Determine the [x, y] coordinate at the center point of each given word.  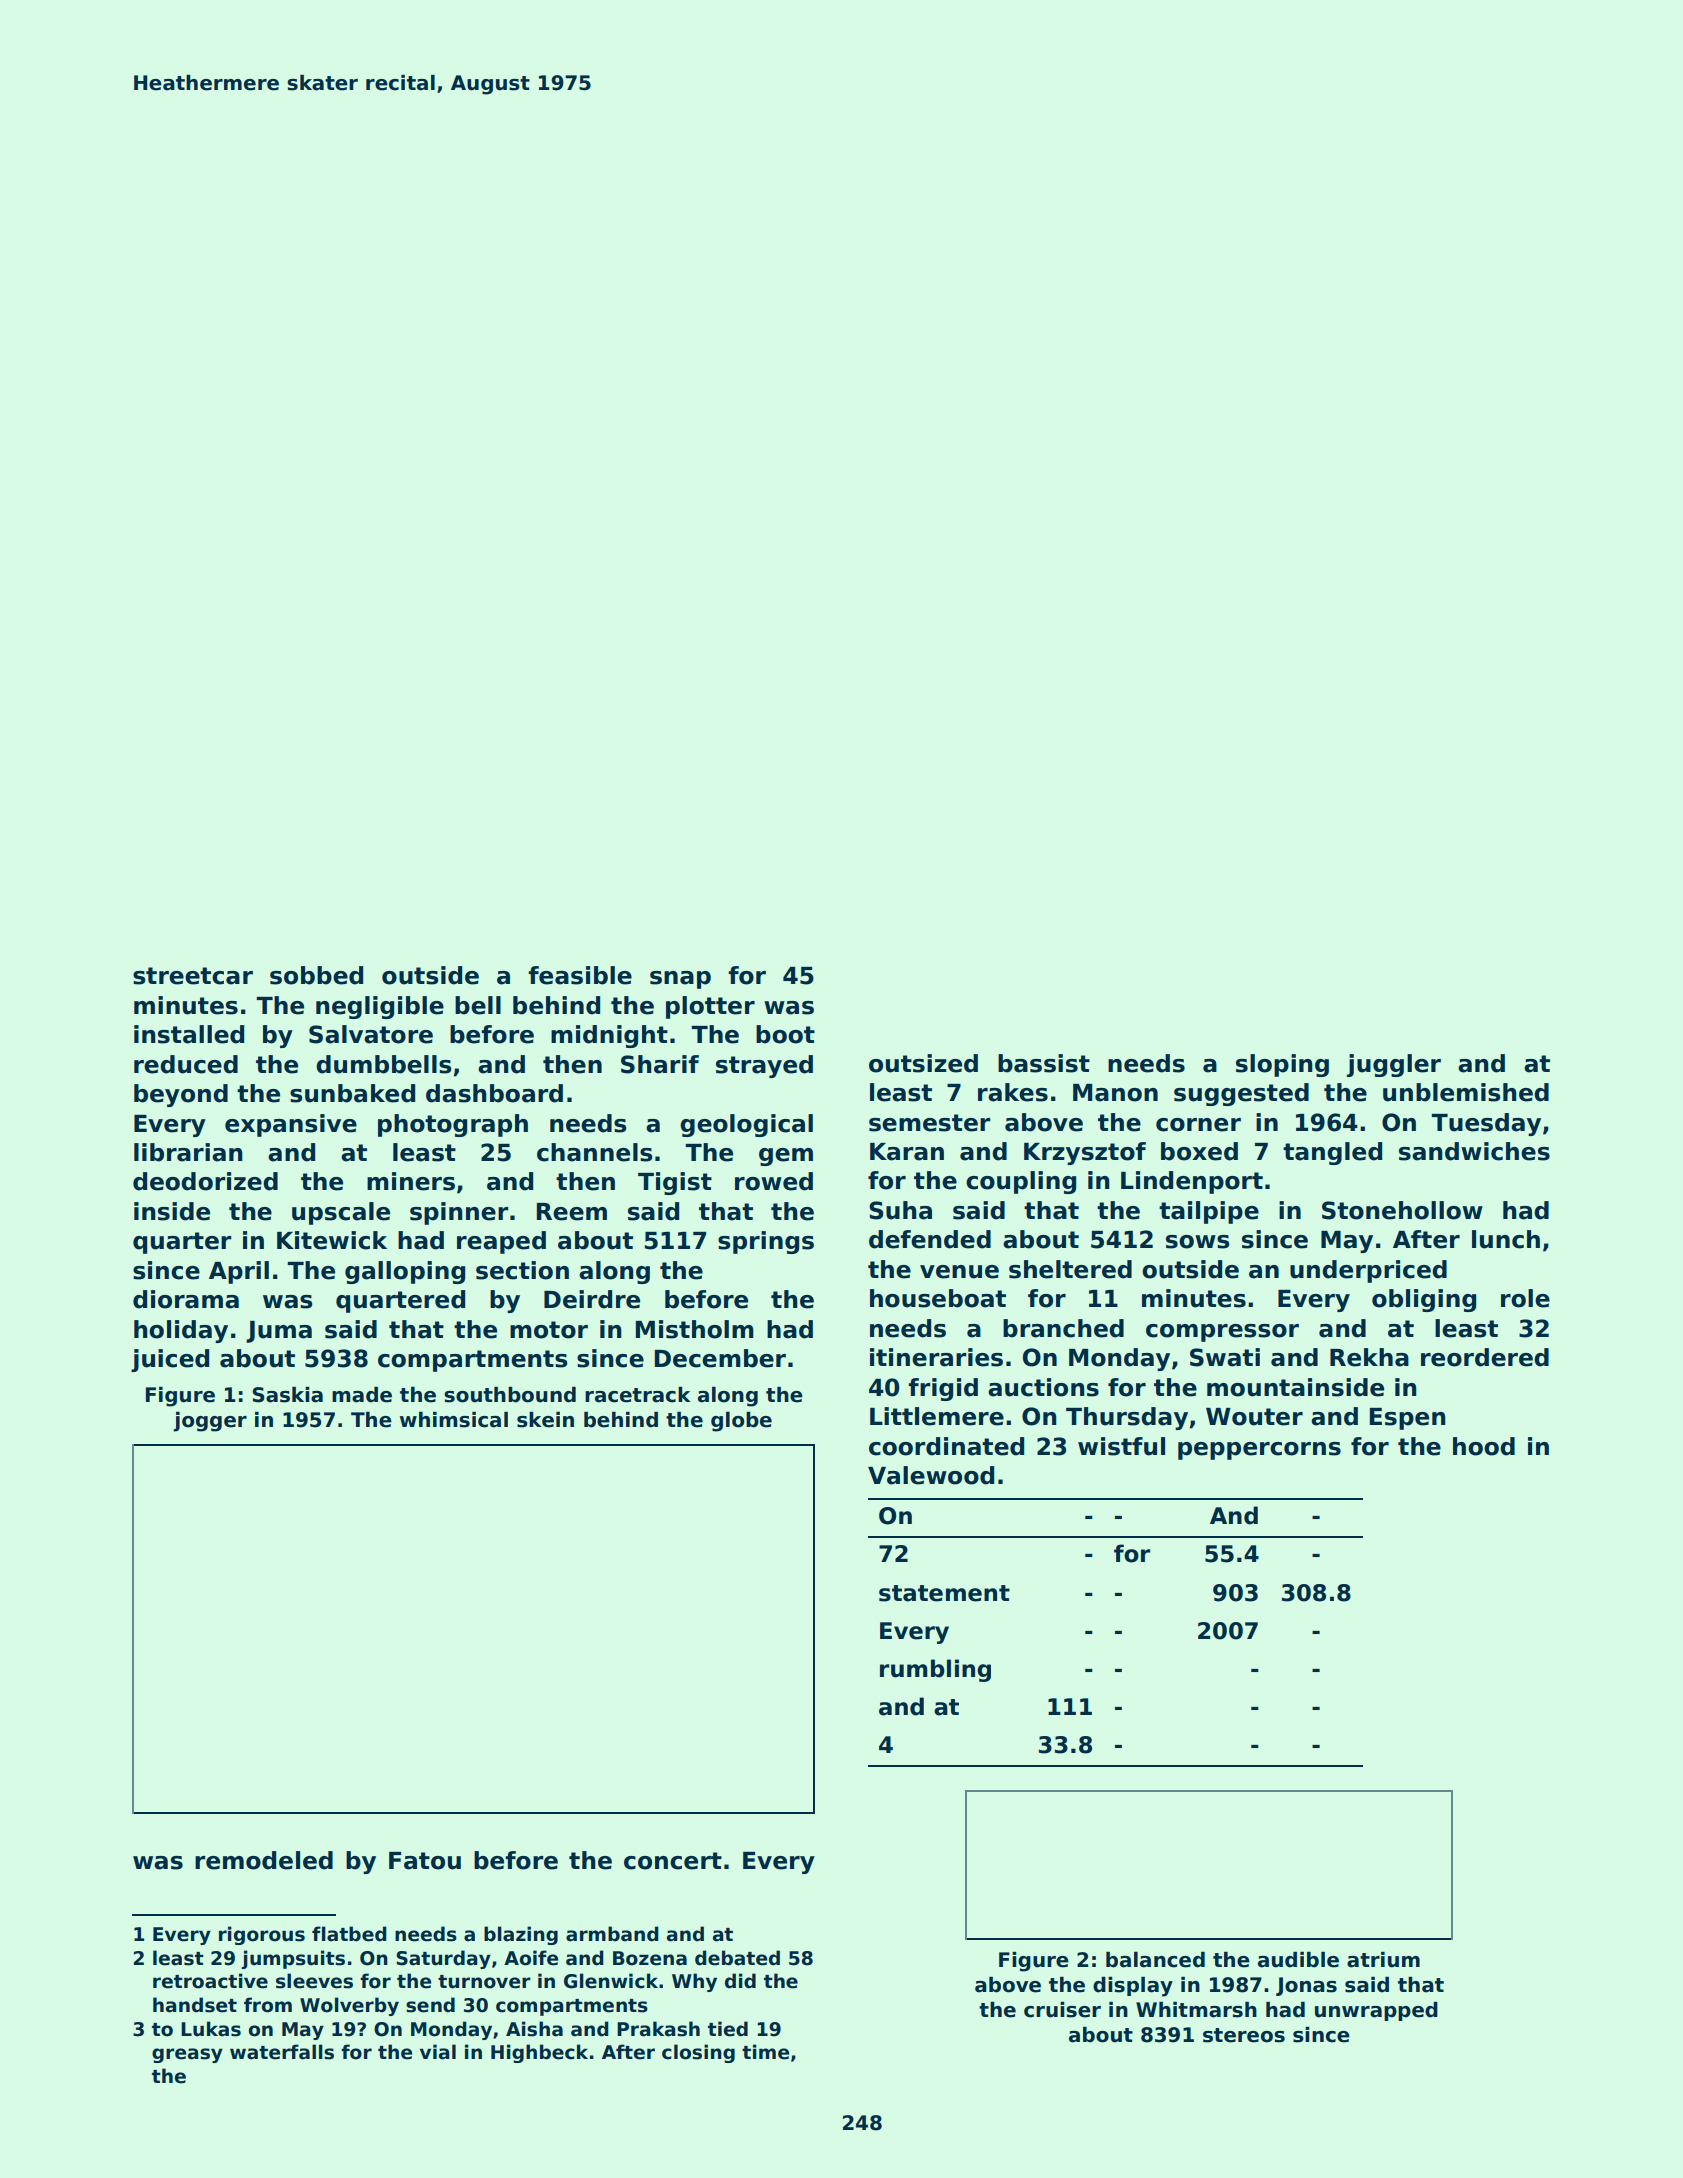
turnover [484, 1982]
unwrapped [1376, 2011]
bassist [1044, 1063]
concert [673, 1861]
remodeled [264, 1860]
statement [944, 1593]
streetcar [193, 976]
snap [680, 980]
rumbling [935, 1670]
